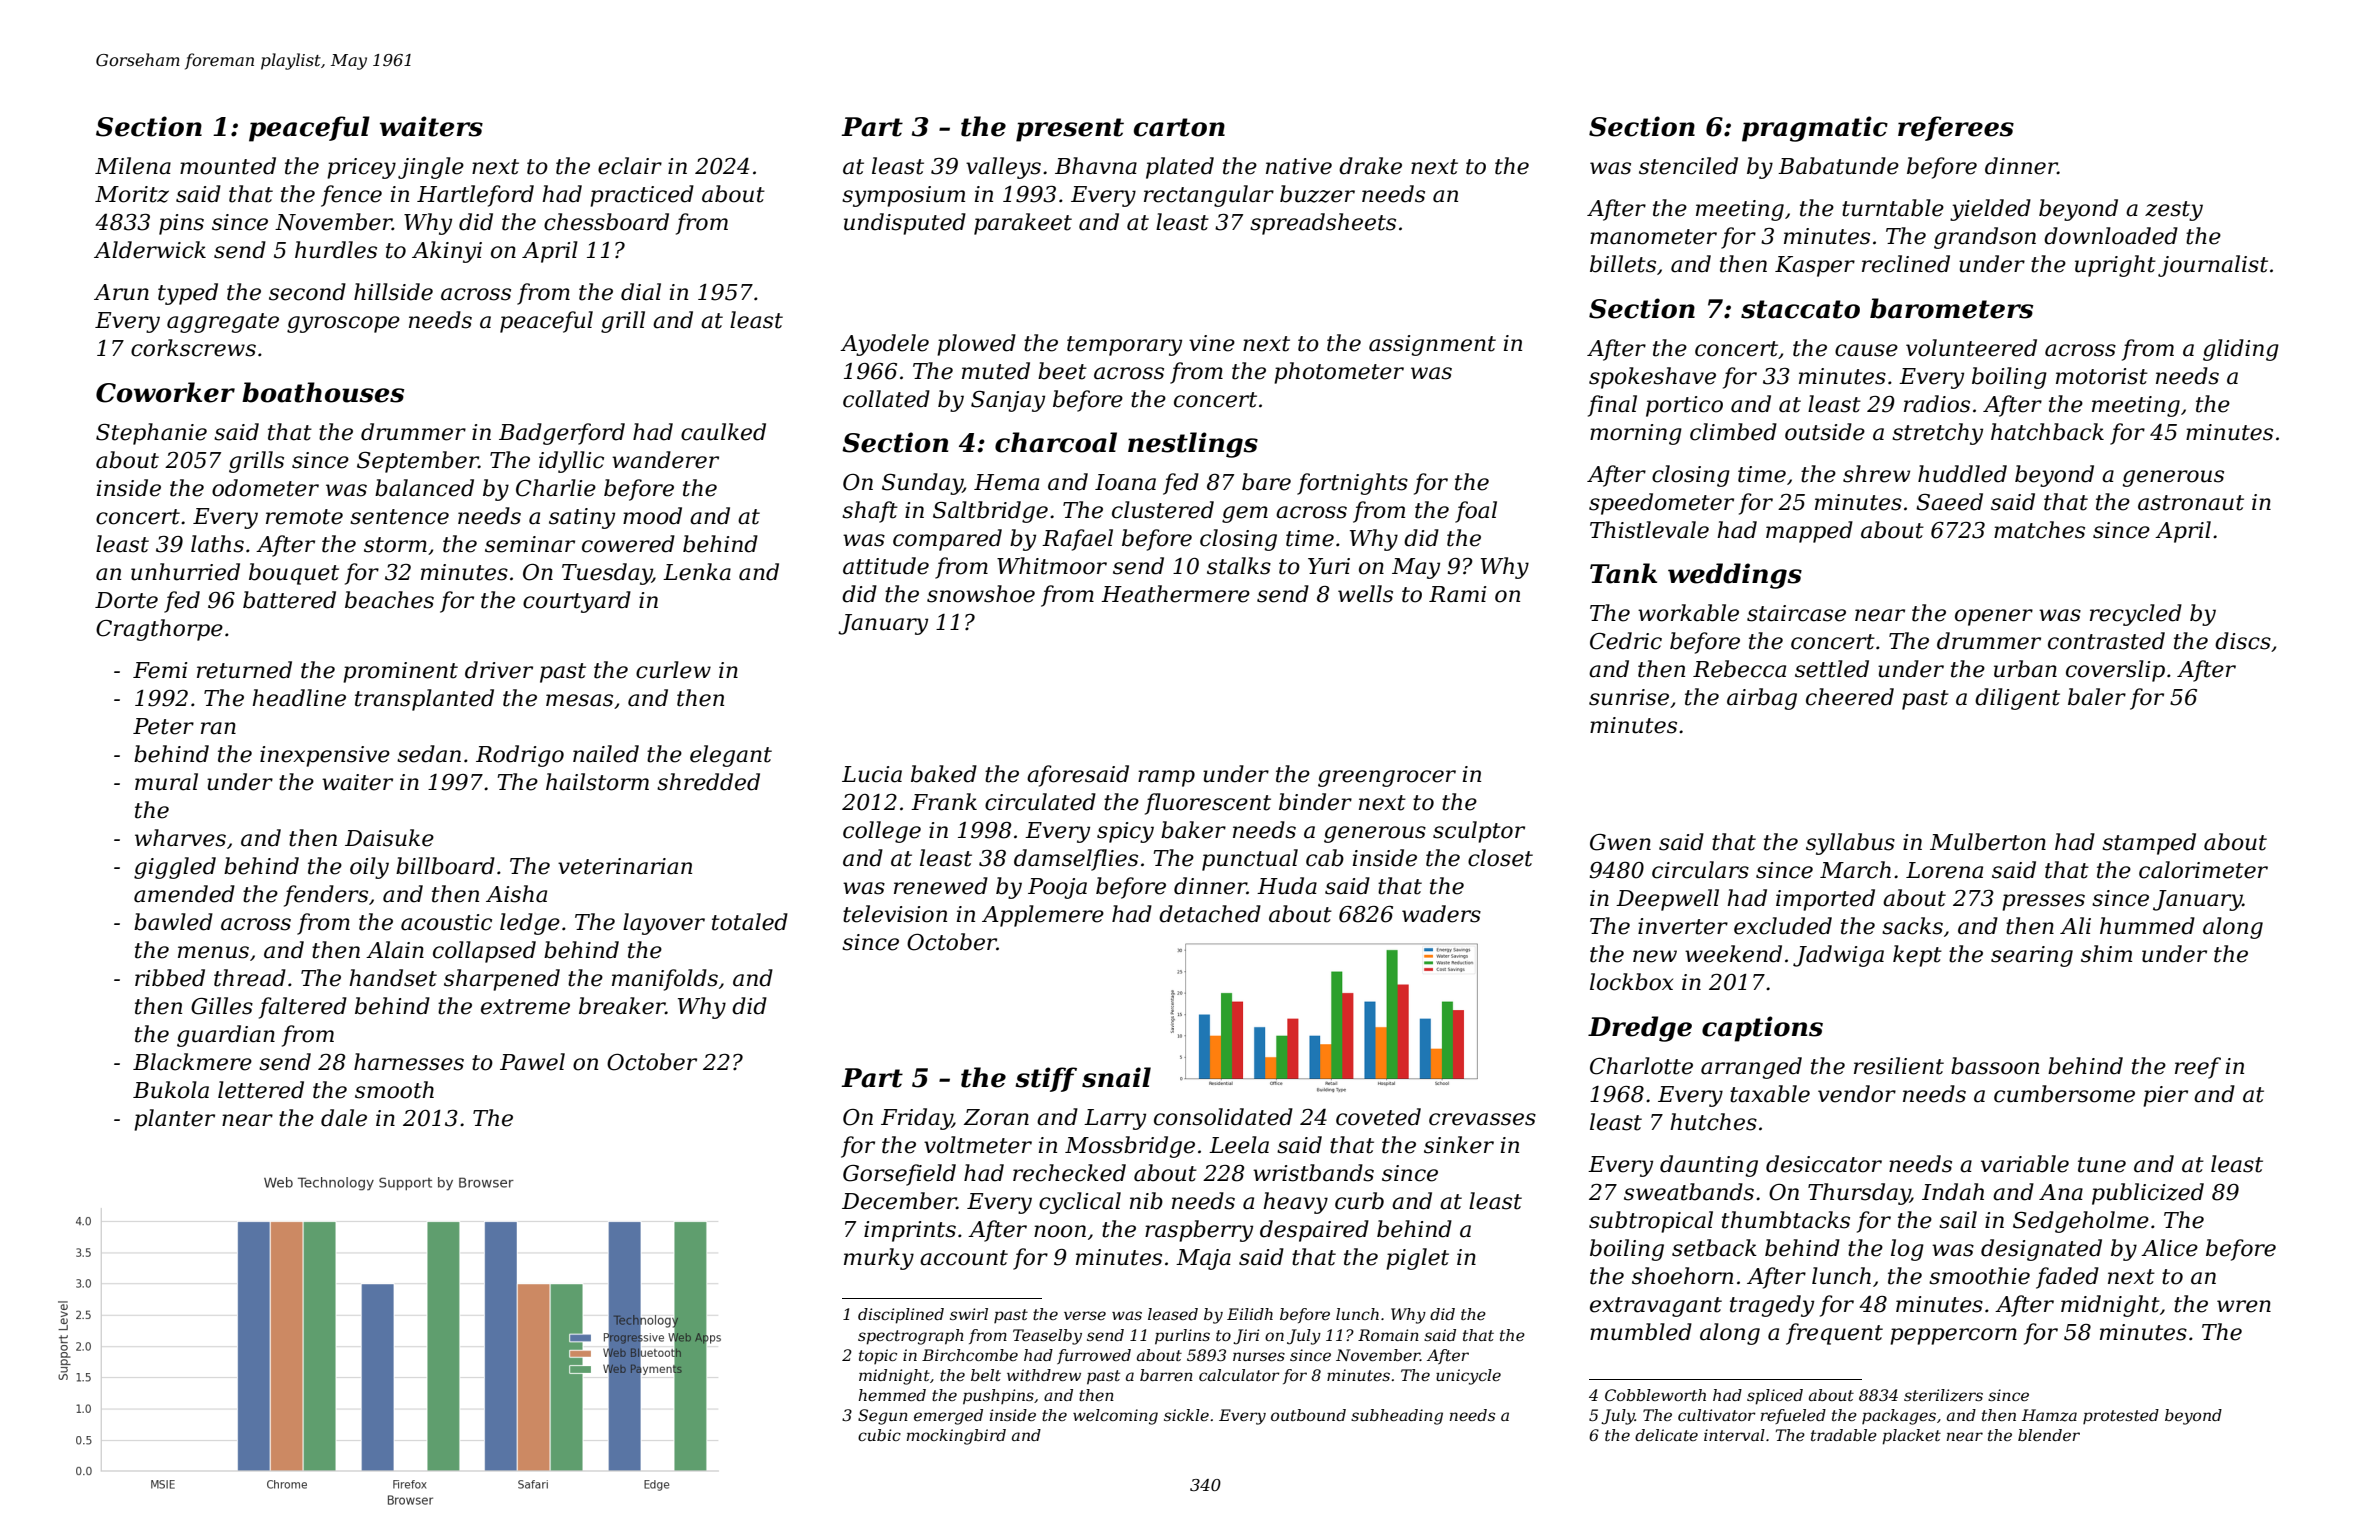 Image resolution: width=2380 pixels, height=1540 pixels. I want to click on unhurried, so click(185, 572).
